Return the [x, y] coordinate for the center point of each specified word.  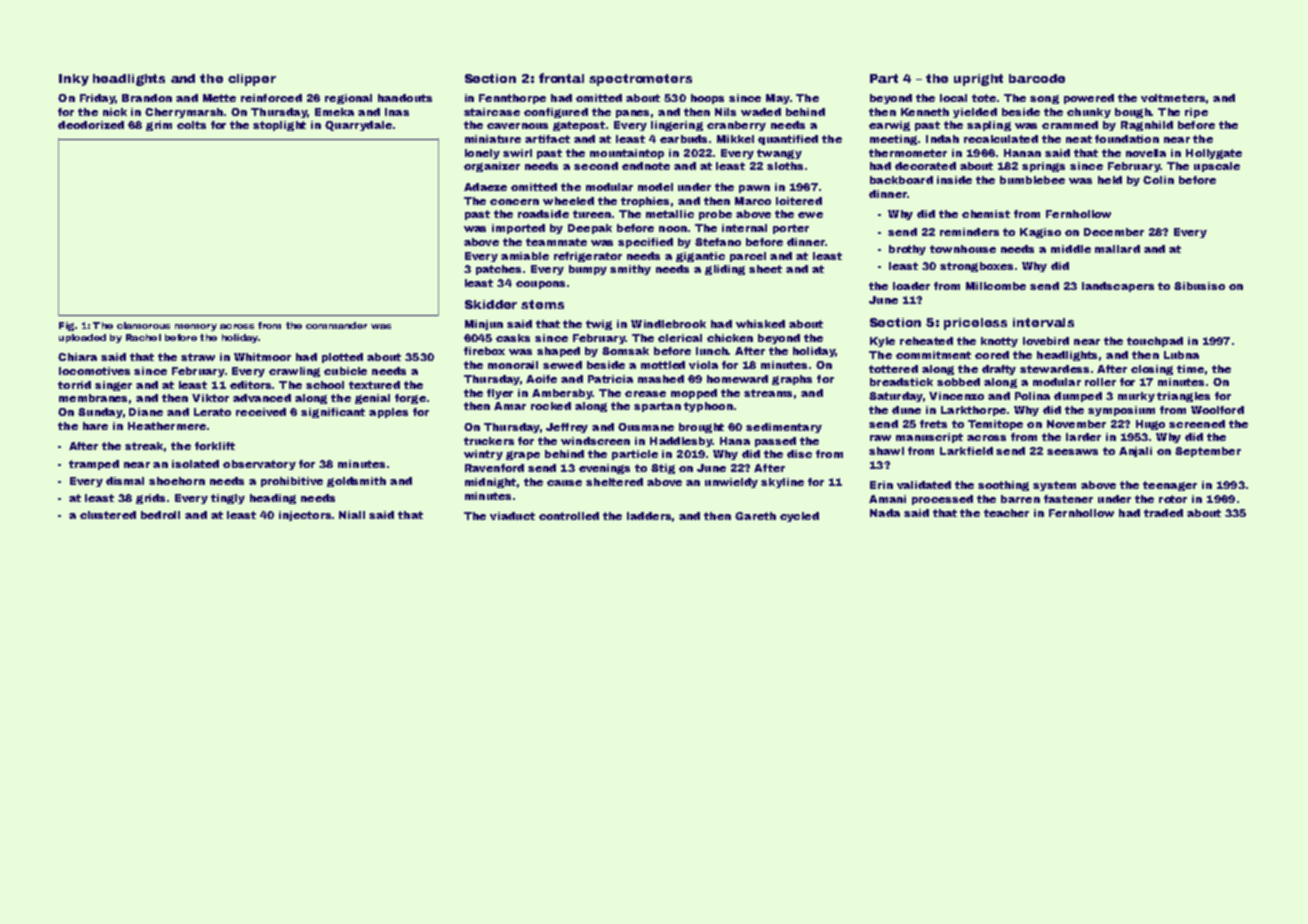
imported [518, 229]
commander [336, 325]
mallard [1117, 249]
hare [95, 426]
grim [159, 126]
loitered [799, 201]
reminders [969, 232]
